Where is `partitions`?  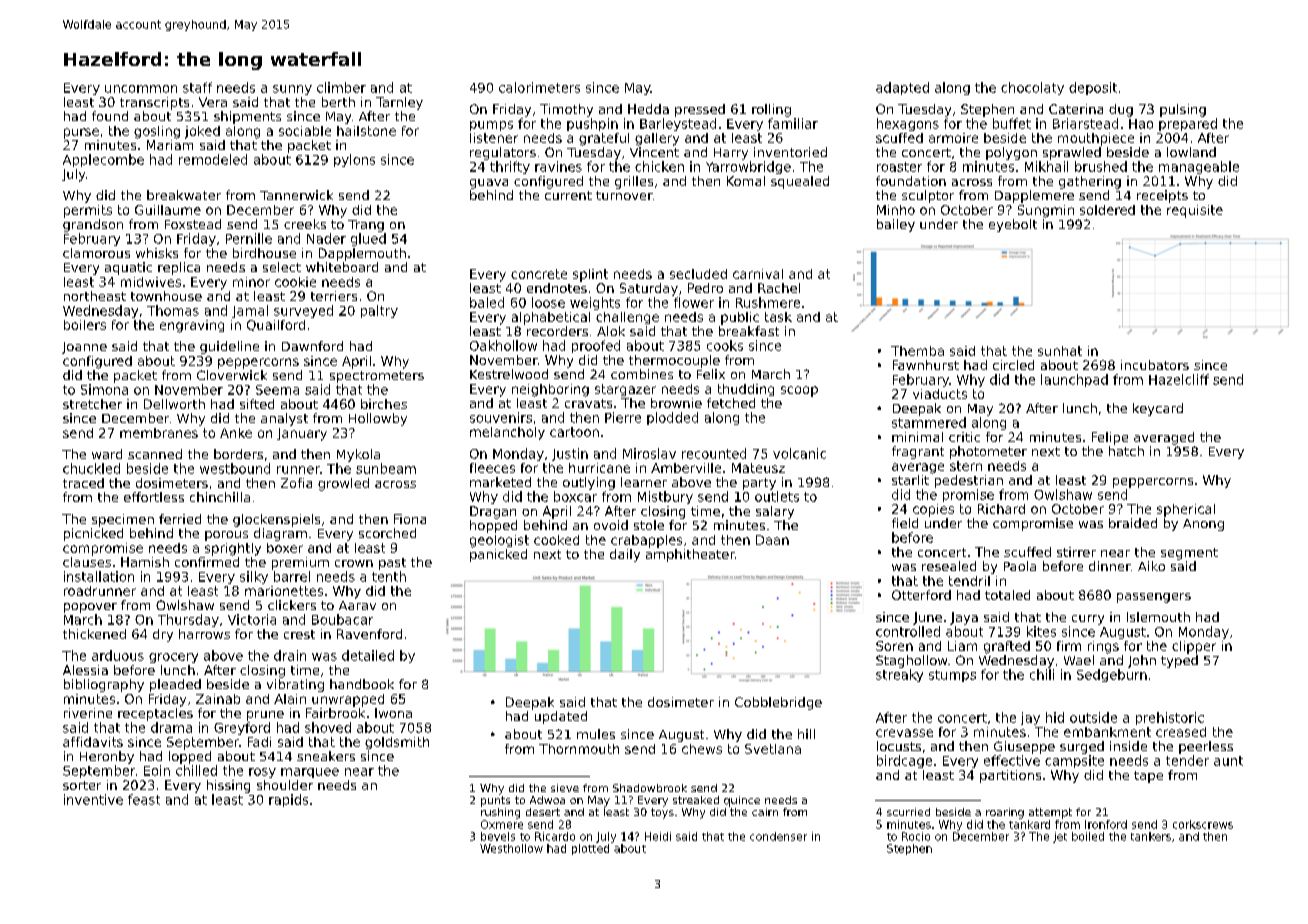 partitions is located at coordinates (1010, 776).
